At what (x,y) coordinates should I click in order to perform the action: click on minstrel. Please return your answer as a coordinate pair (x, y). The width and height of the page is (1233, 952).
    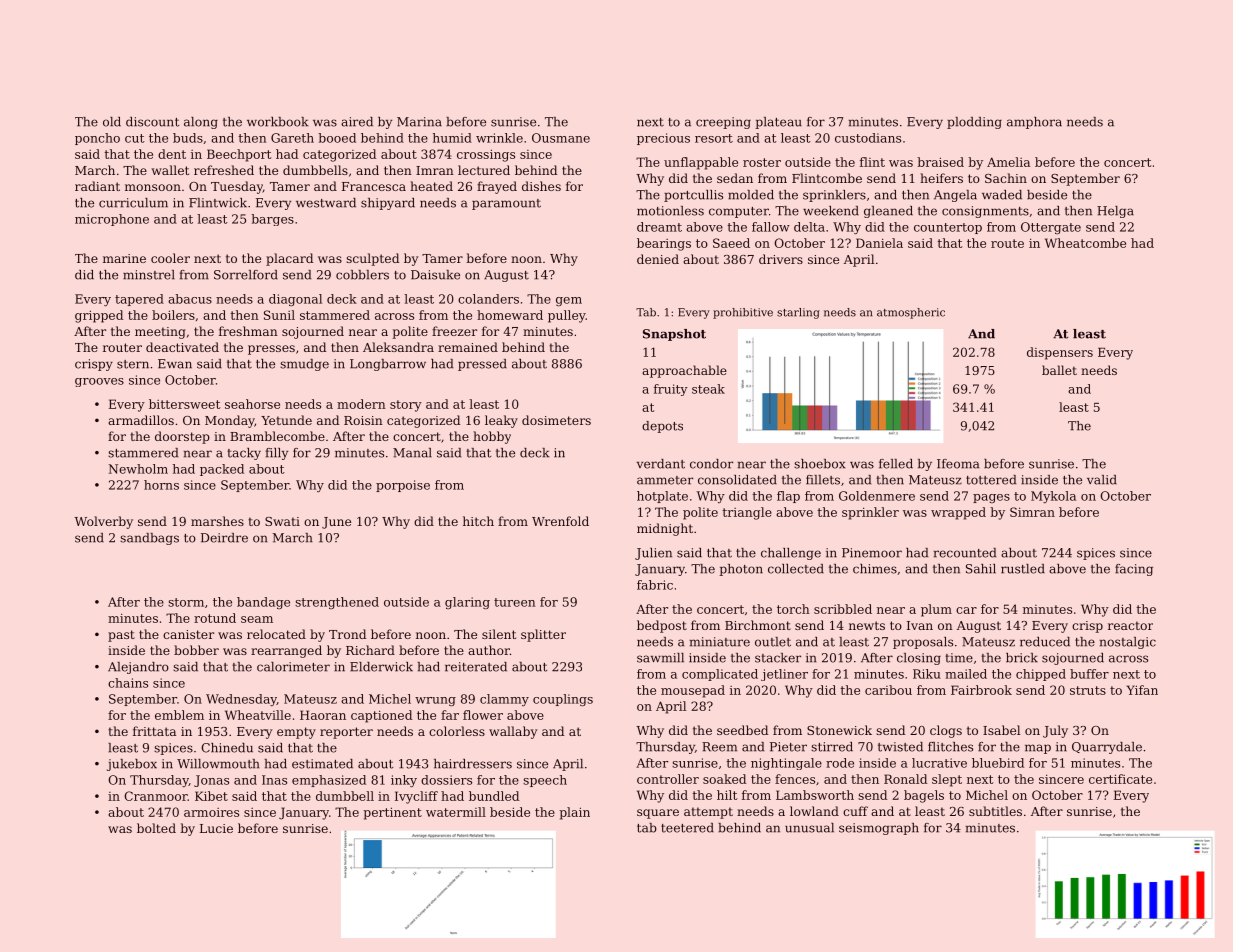
    Looking at the image, I should click on (149, 275).
